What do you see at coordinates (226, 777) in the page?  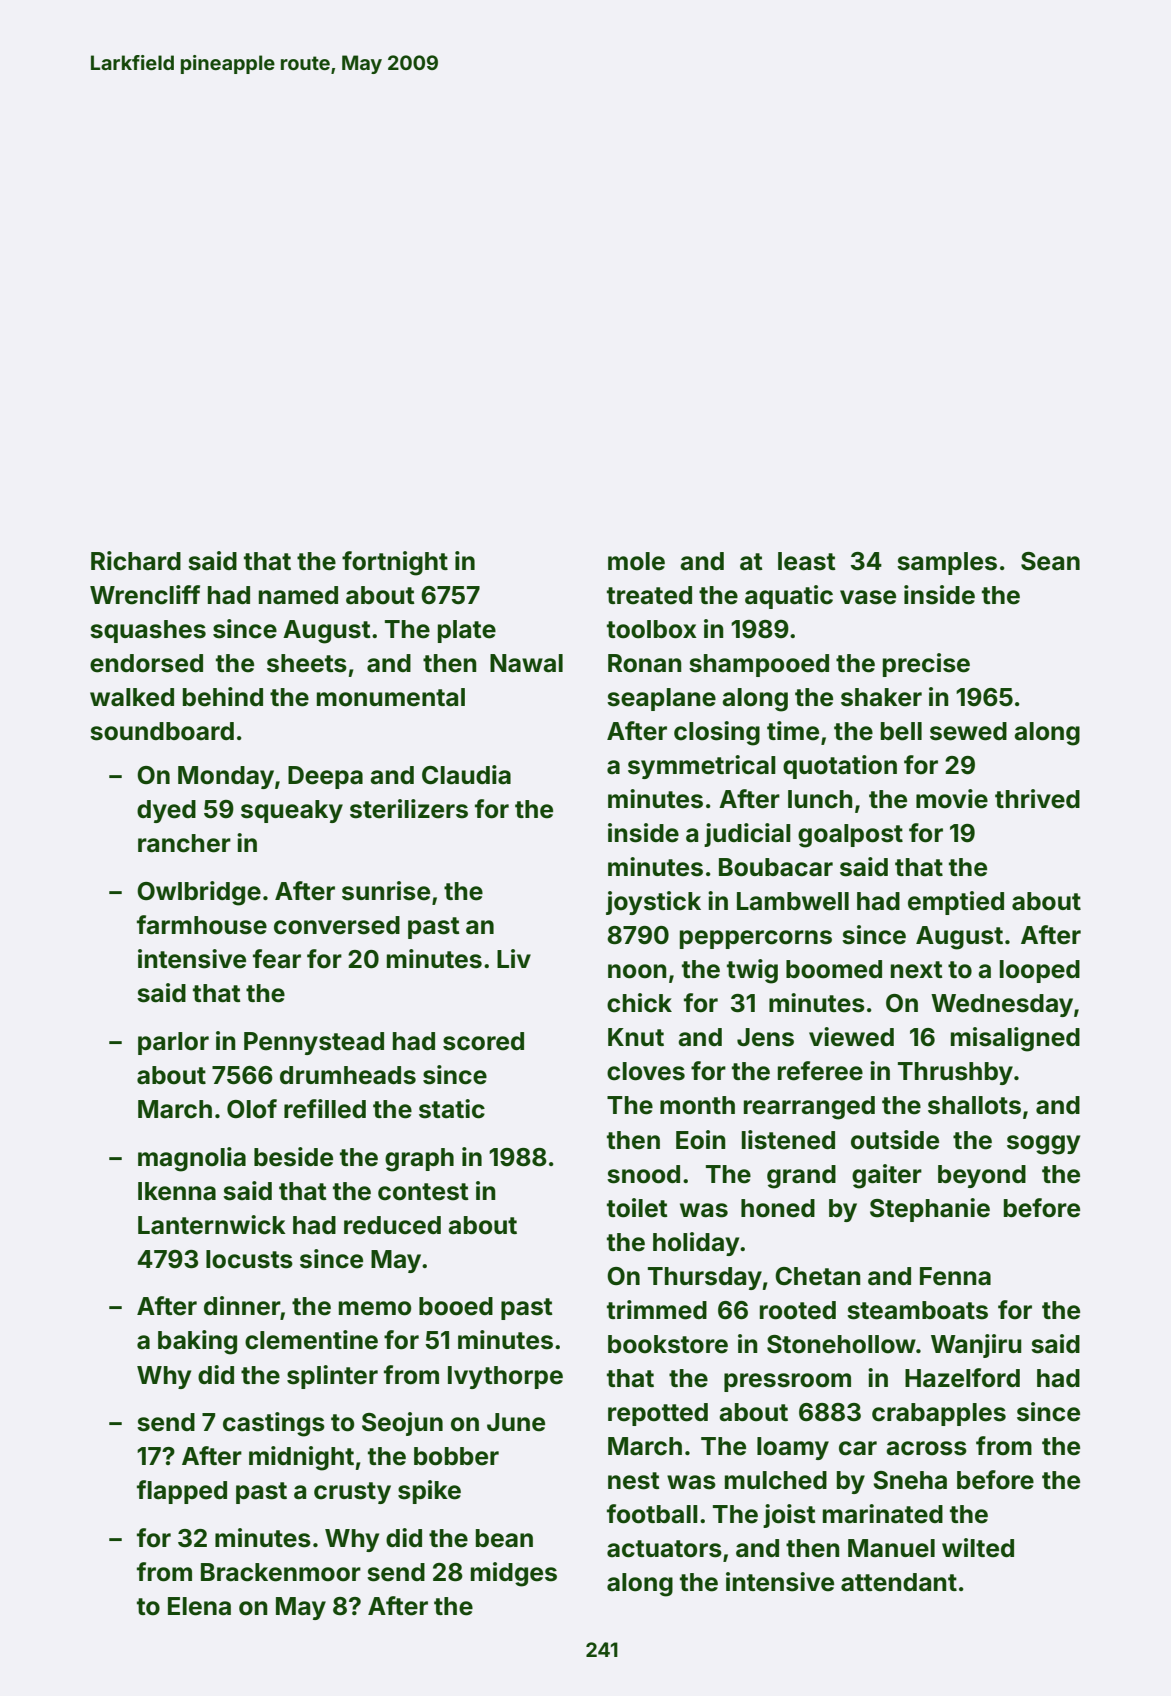 I see `Monday` at bounding box center [226, 777].
